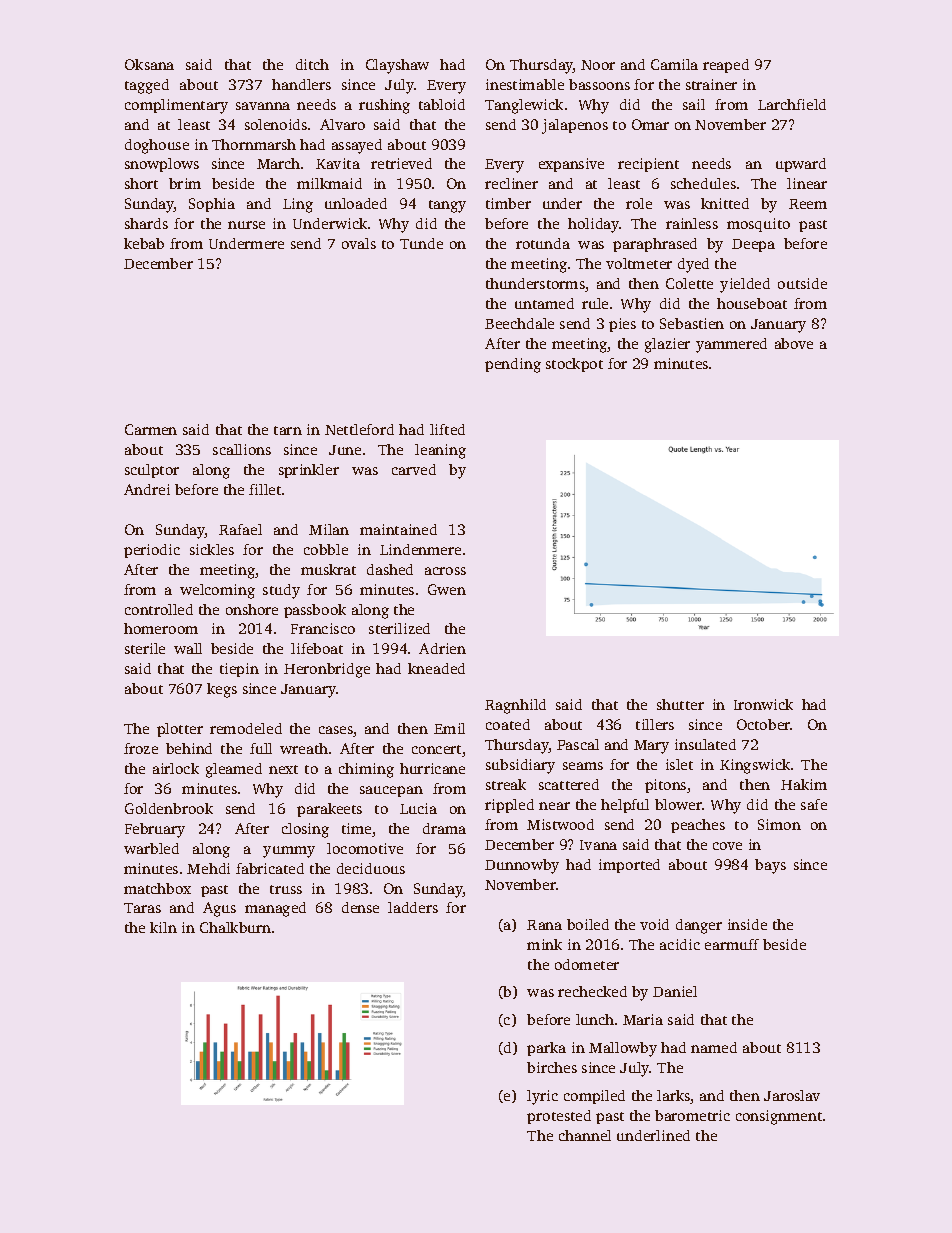  I want to click on glazier, so click(667, 345).
